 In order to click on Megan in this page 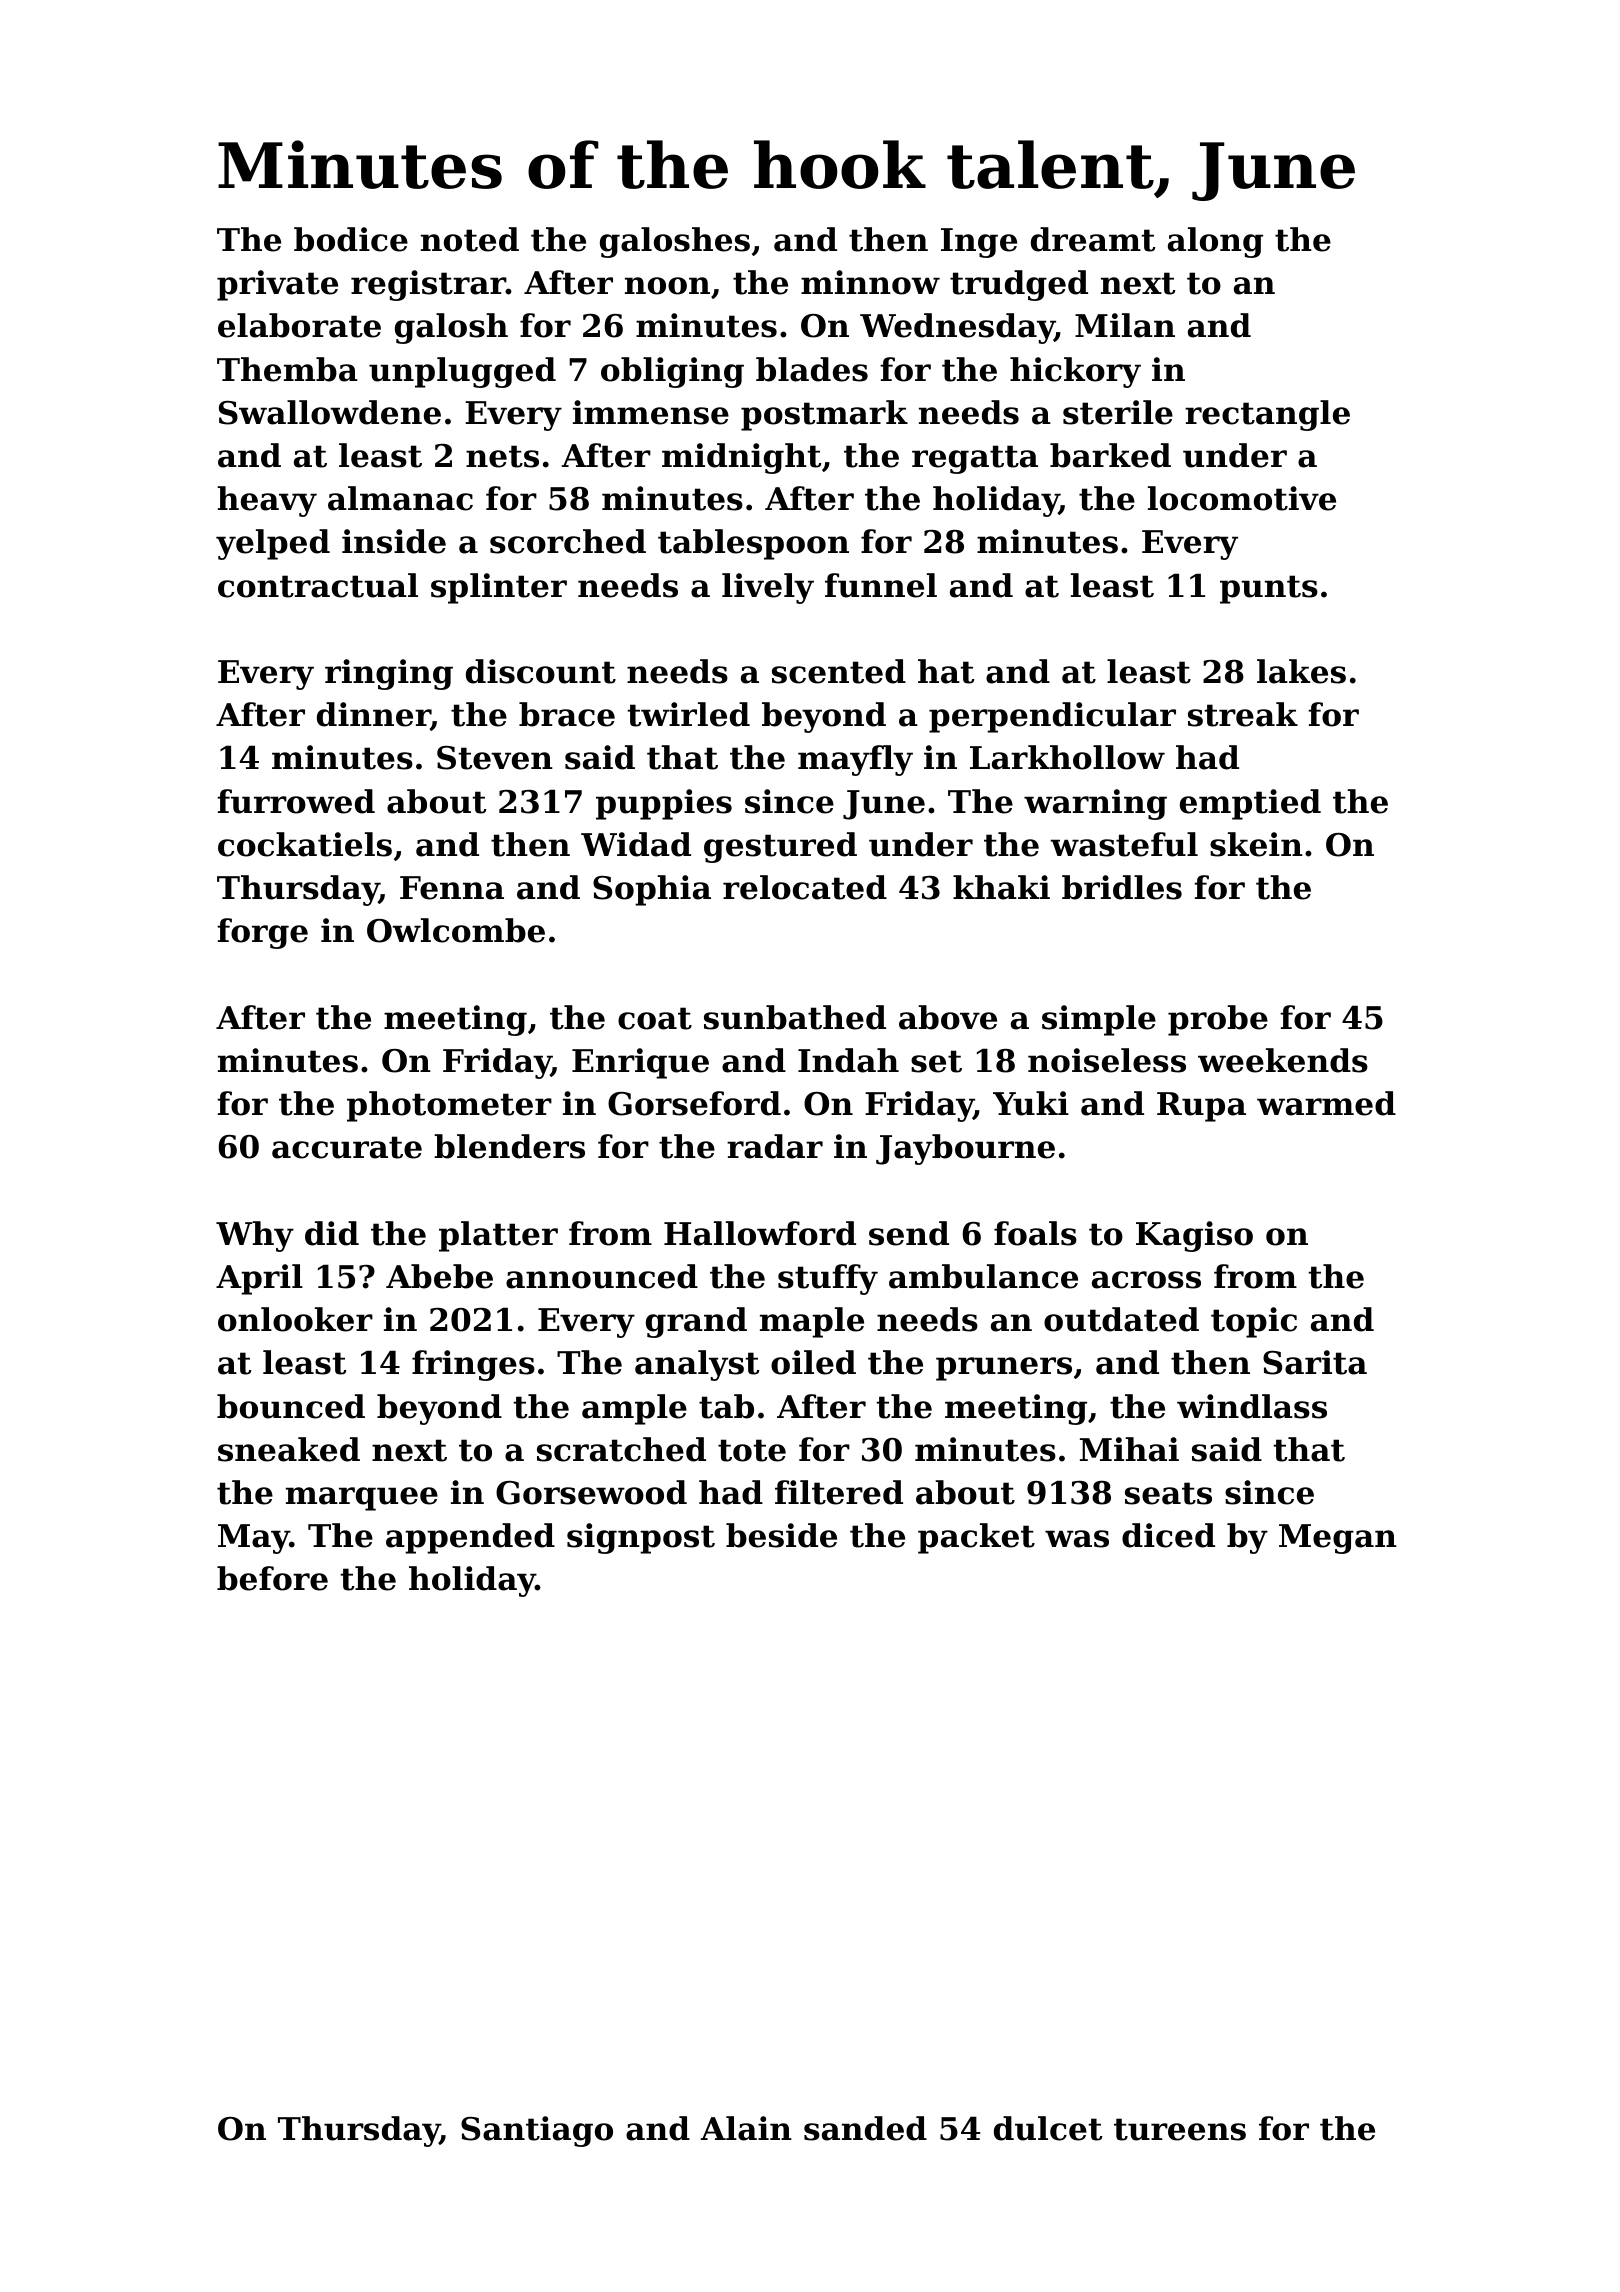, I will do `click(1338, 1539)`.
